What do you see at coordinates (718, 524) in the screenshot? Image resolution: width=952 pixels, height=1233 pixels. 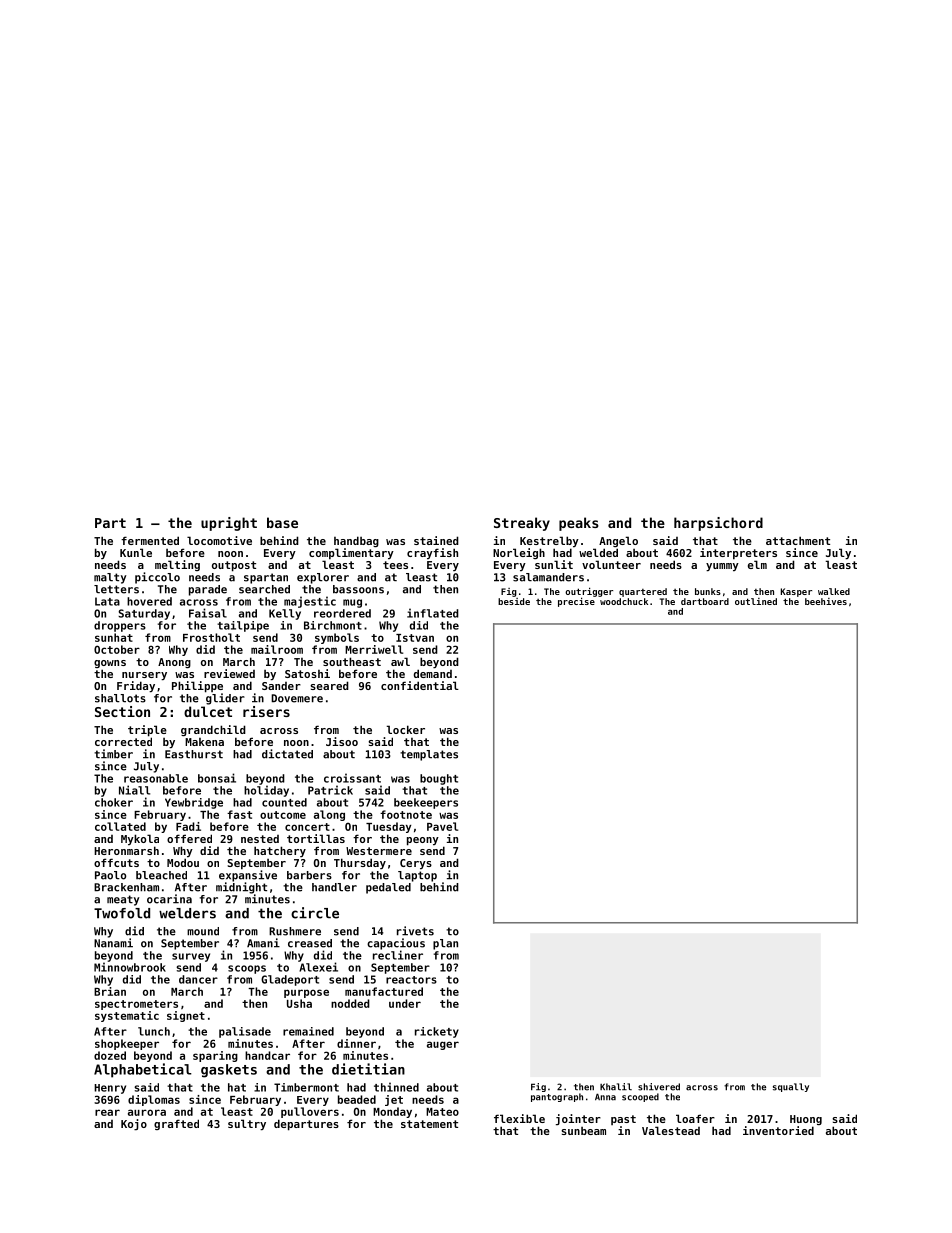 I see `harpsichord` at bounding box center [718, 524].
